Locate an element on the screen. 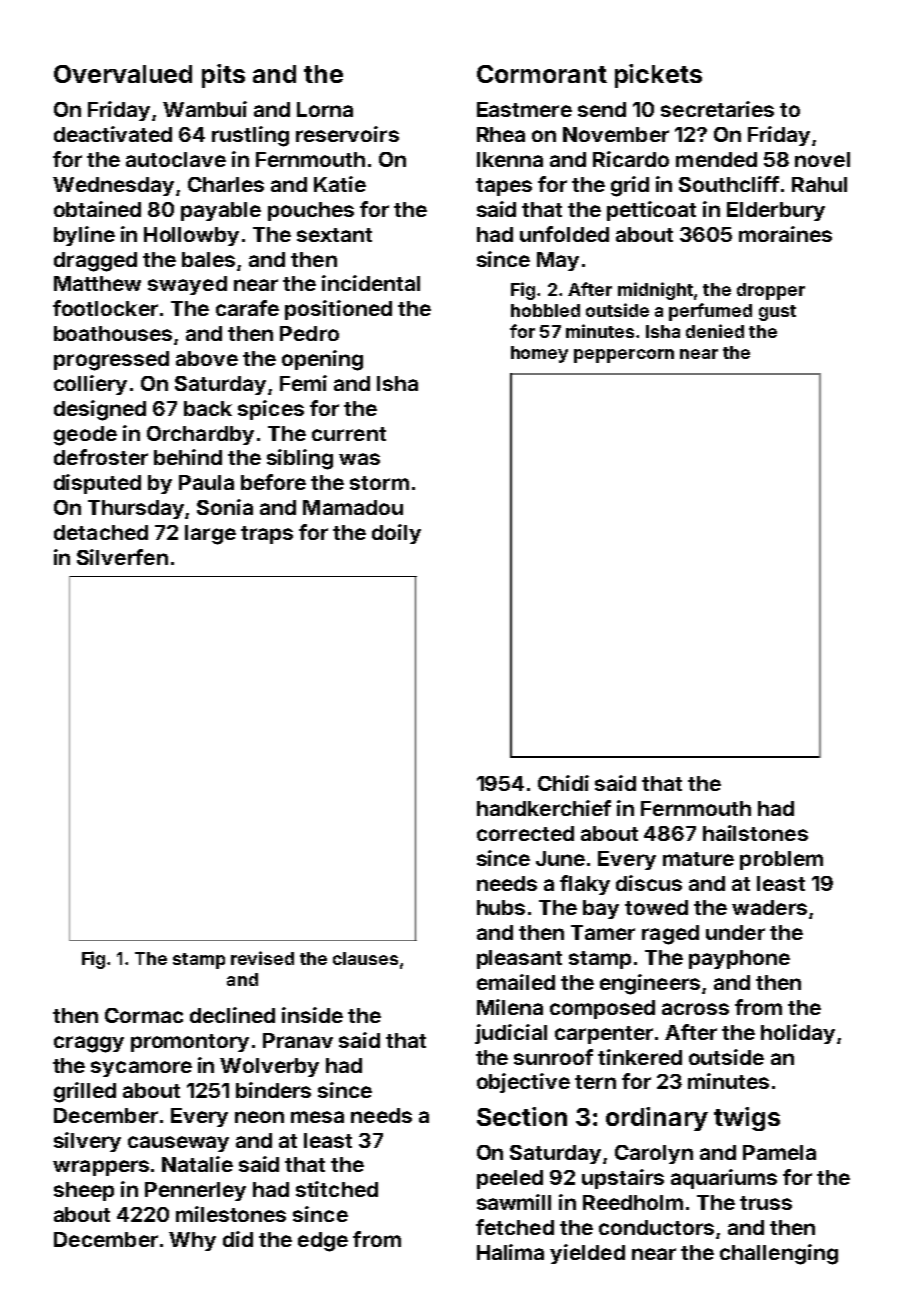 This screenshot has height=1316, width=908. Pennerley is located at coordinates (195, 1191).
